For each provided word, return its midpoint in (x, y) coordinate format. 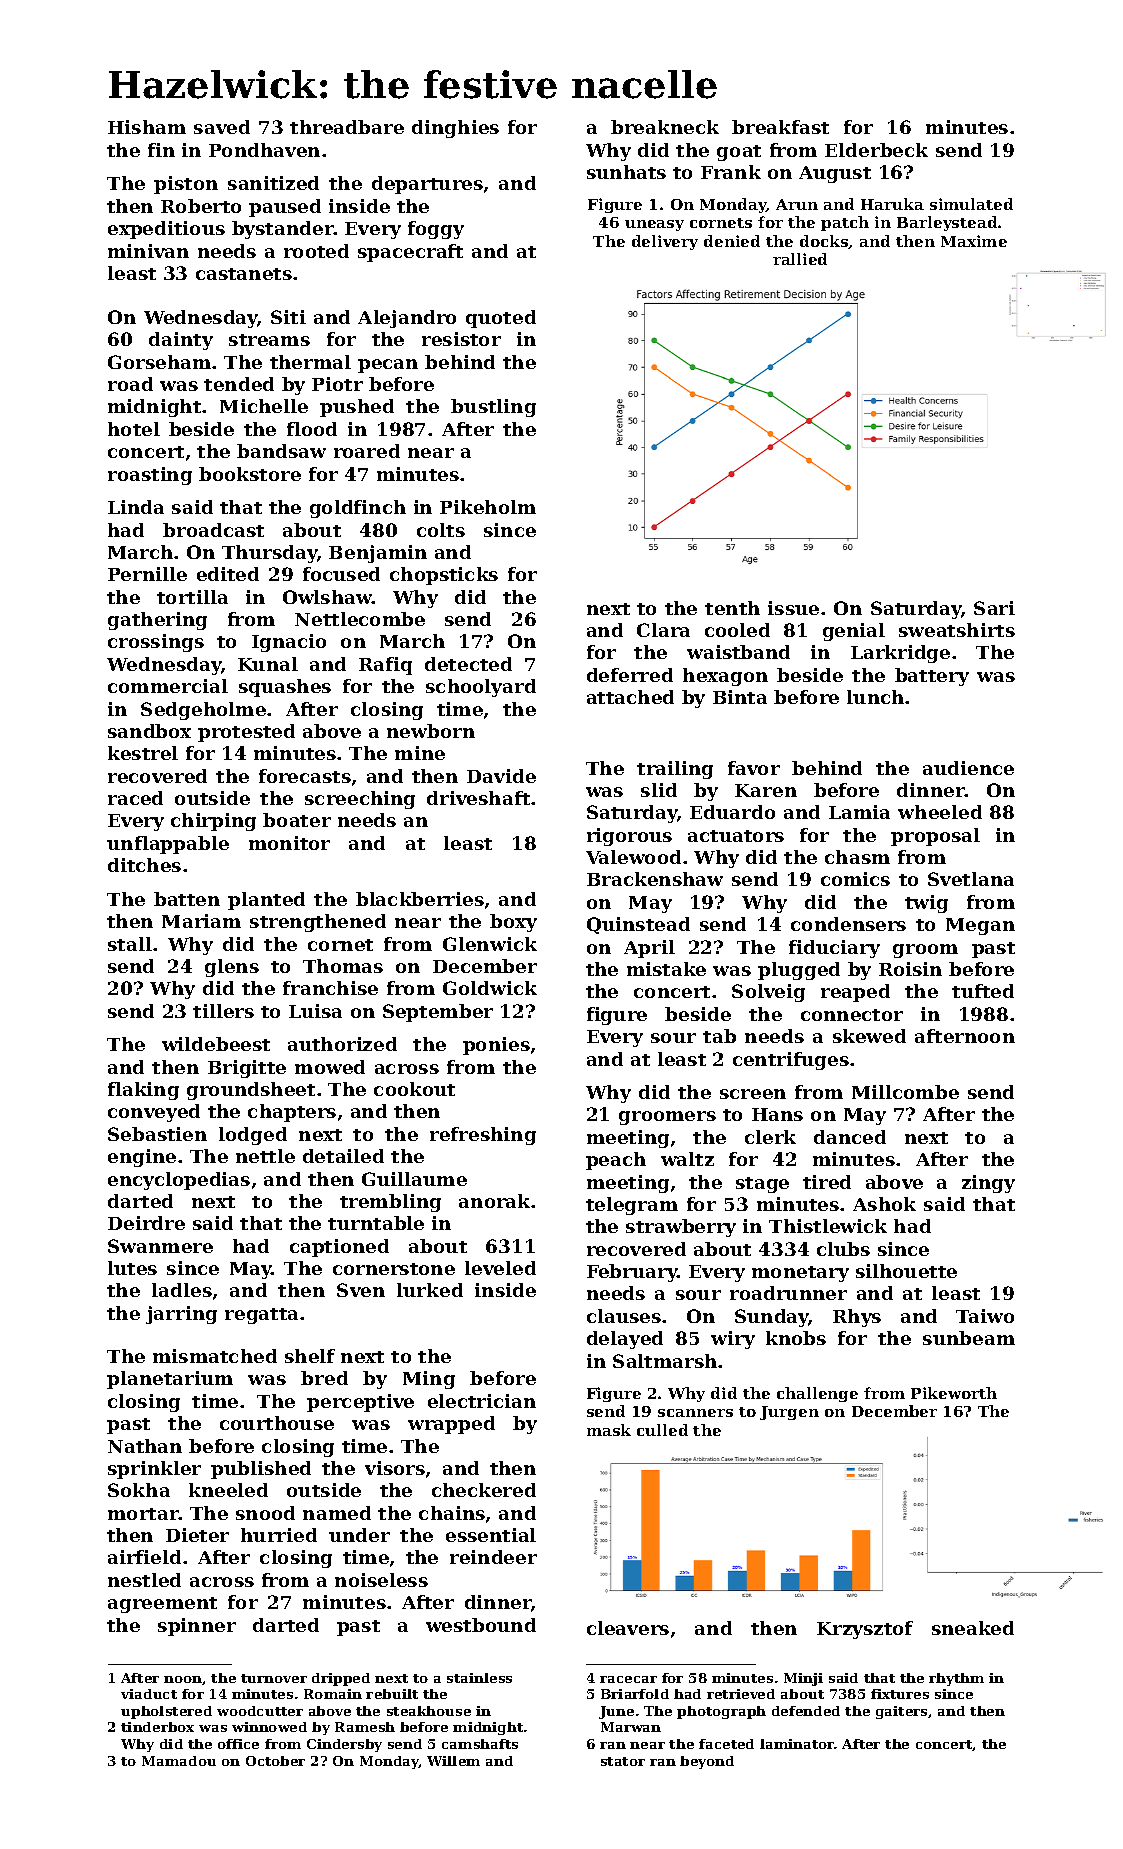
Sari (994, 608)
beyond (707, 1762)
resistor (461, 339)
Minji (803, 1679)
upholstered (166, 1712)
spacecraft (410, 253)
